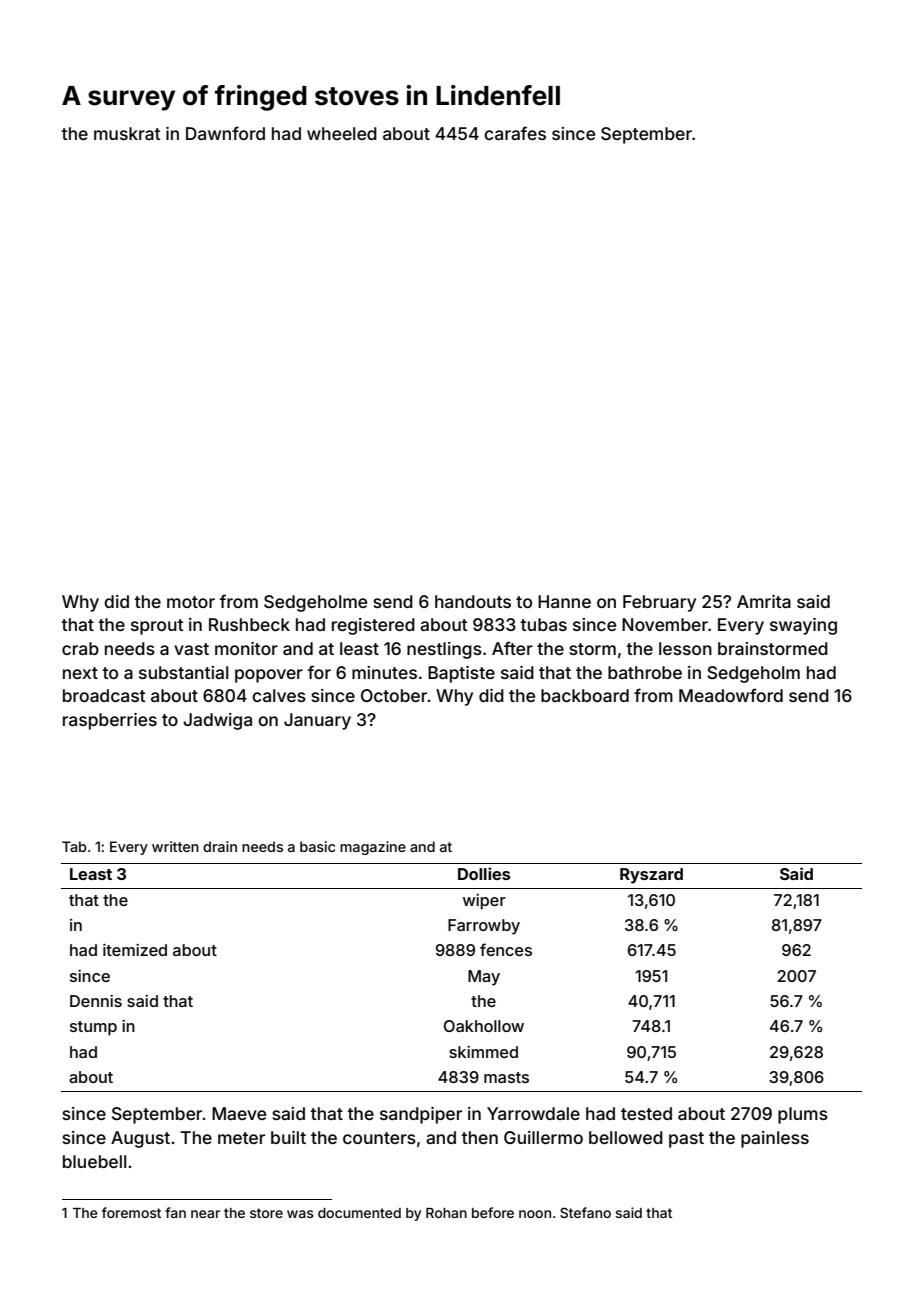 This screenshot has height=1308, width=924. What do you see at coordinates (342, 133) in the screenshot?
I see `wheeled` at bounding box center [342, 133].
